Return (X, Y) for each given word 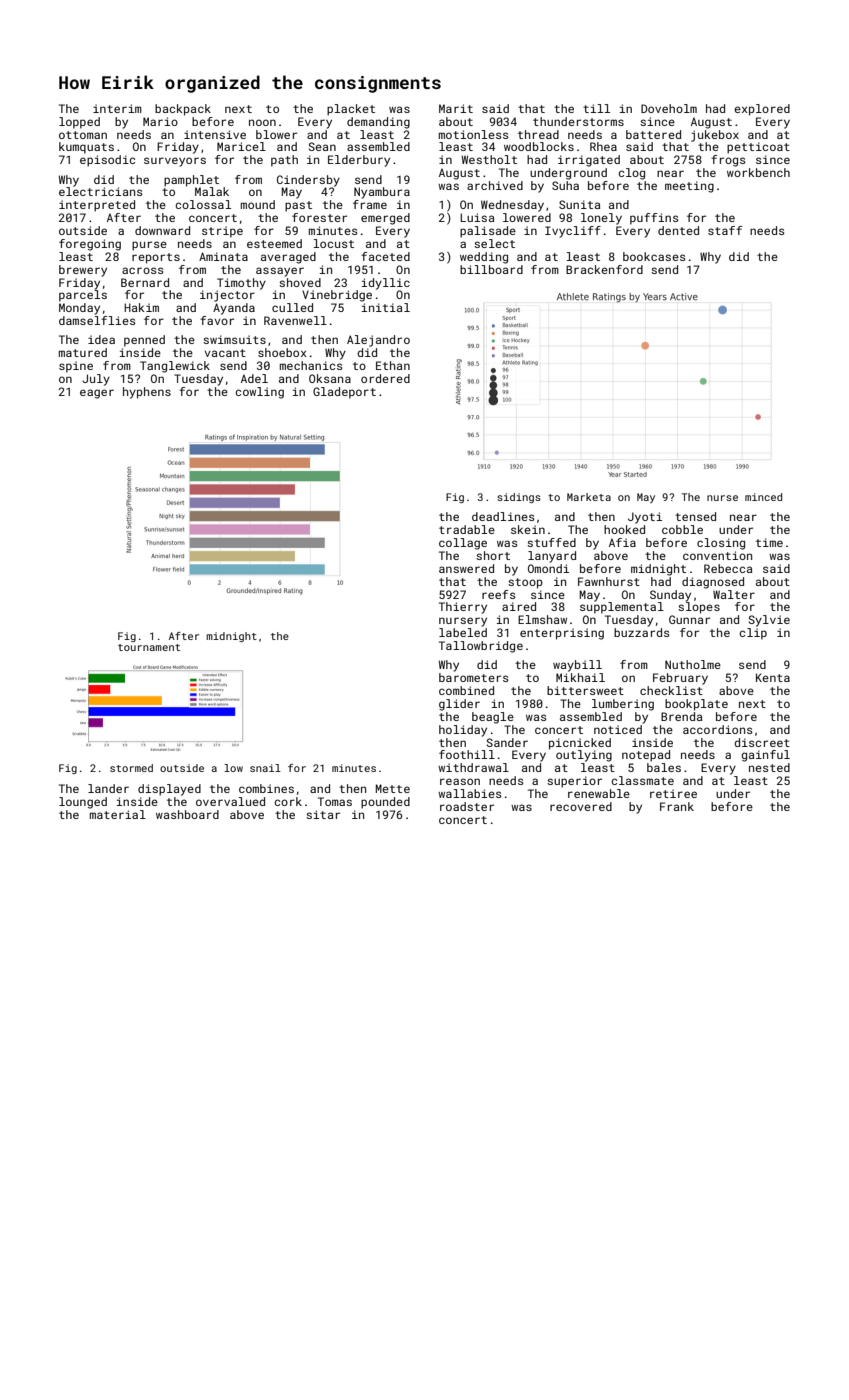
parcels (83, 296)
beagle (493, 718)
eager (97, 394)
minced (763, 497)
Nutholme (693, 664)
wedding (484, 258)
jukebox (715, 136)
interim (117, 108)
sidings (519, 498)
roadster (467, 806)
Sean (322, 146)
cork (288, 801)
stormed (131, 768)
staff (725, 230)
